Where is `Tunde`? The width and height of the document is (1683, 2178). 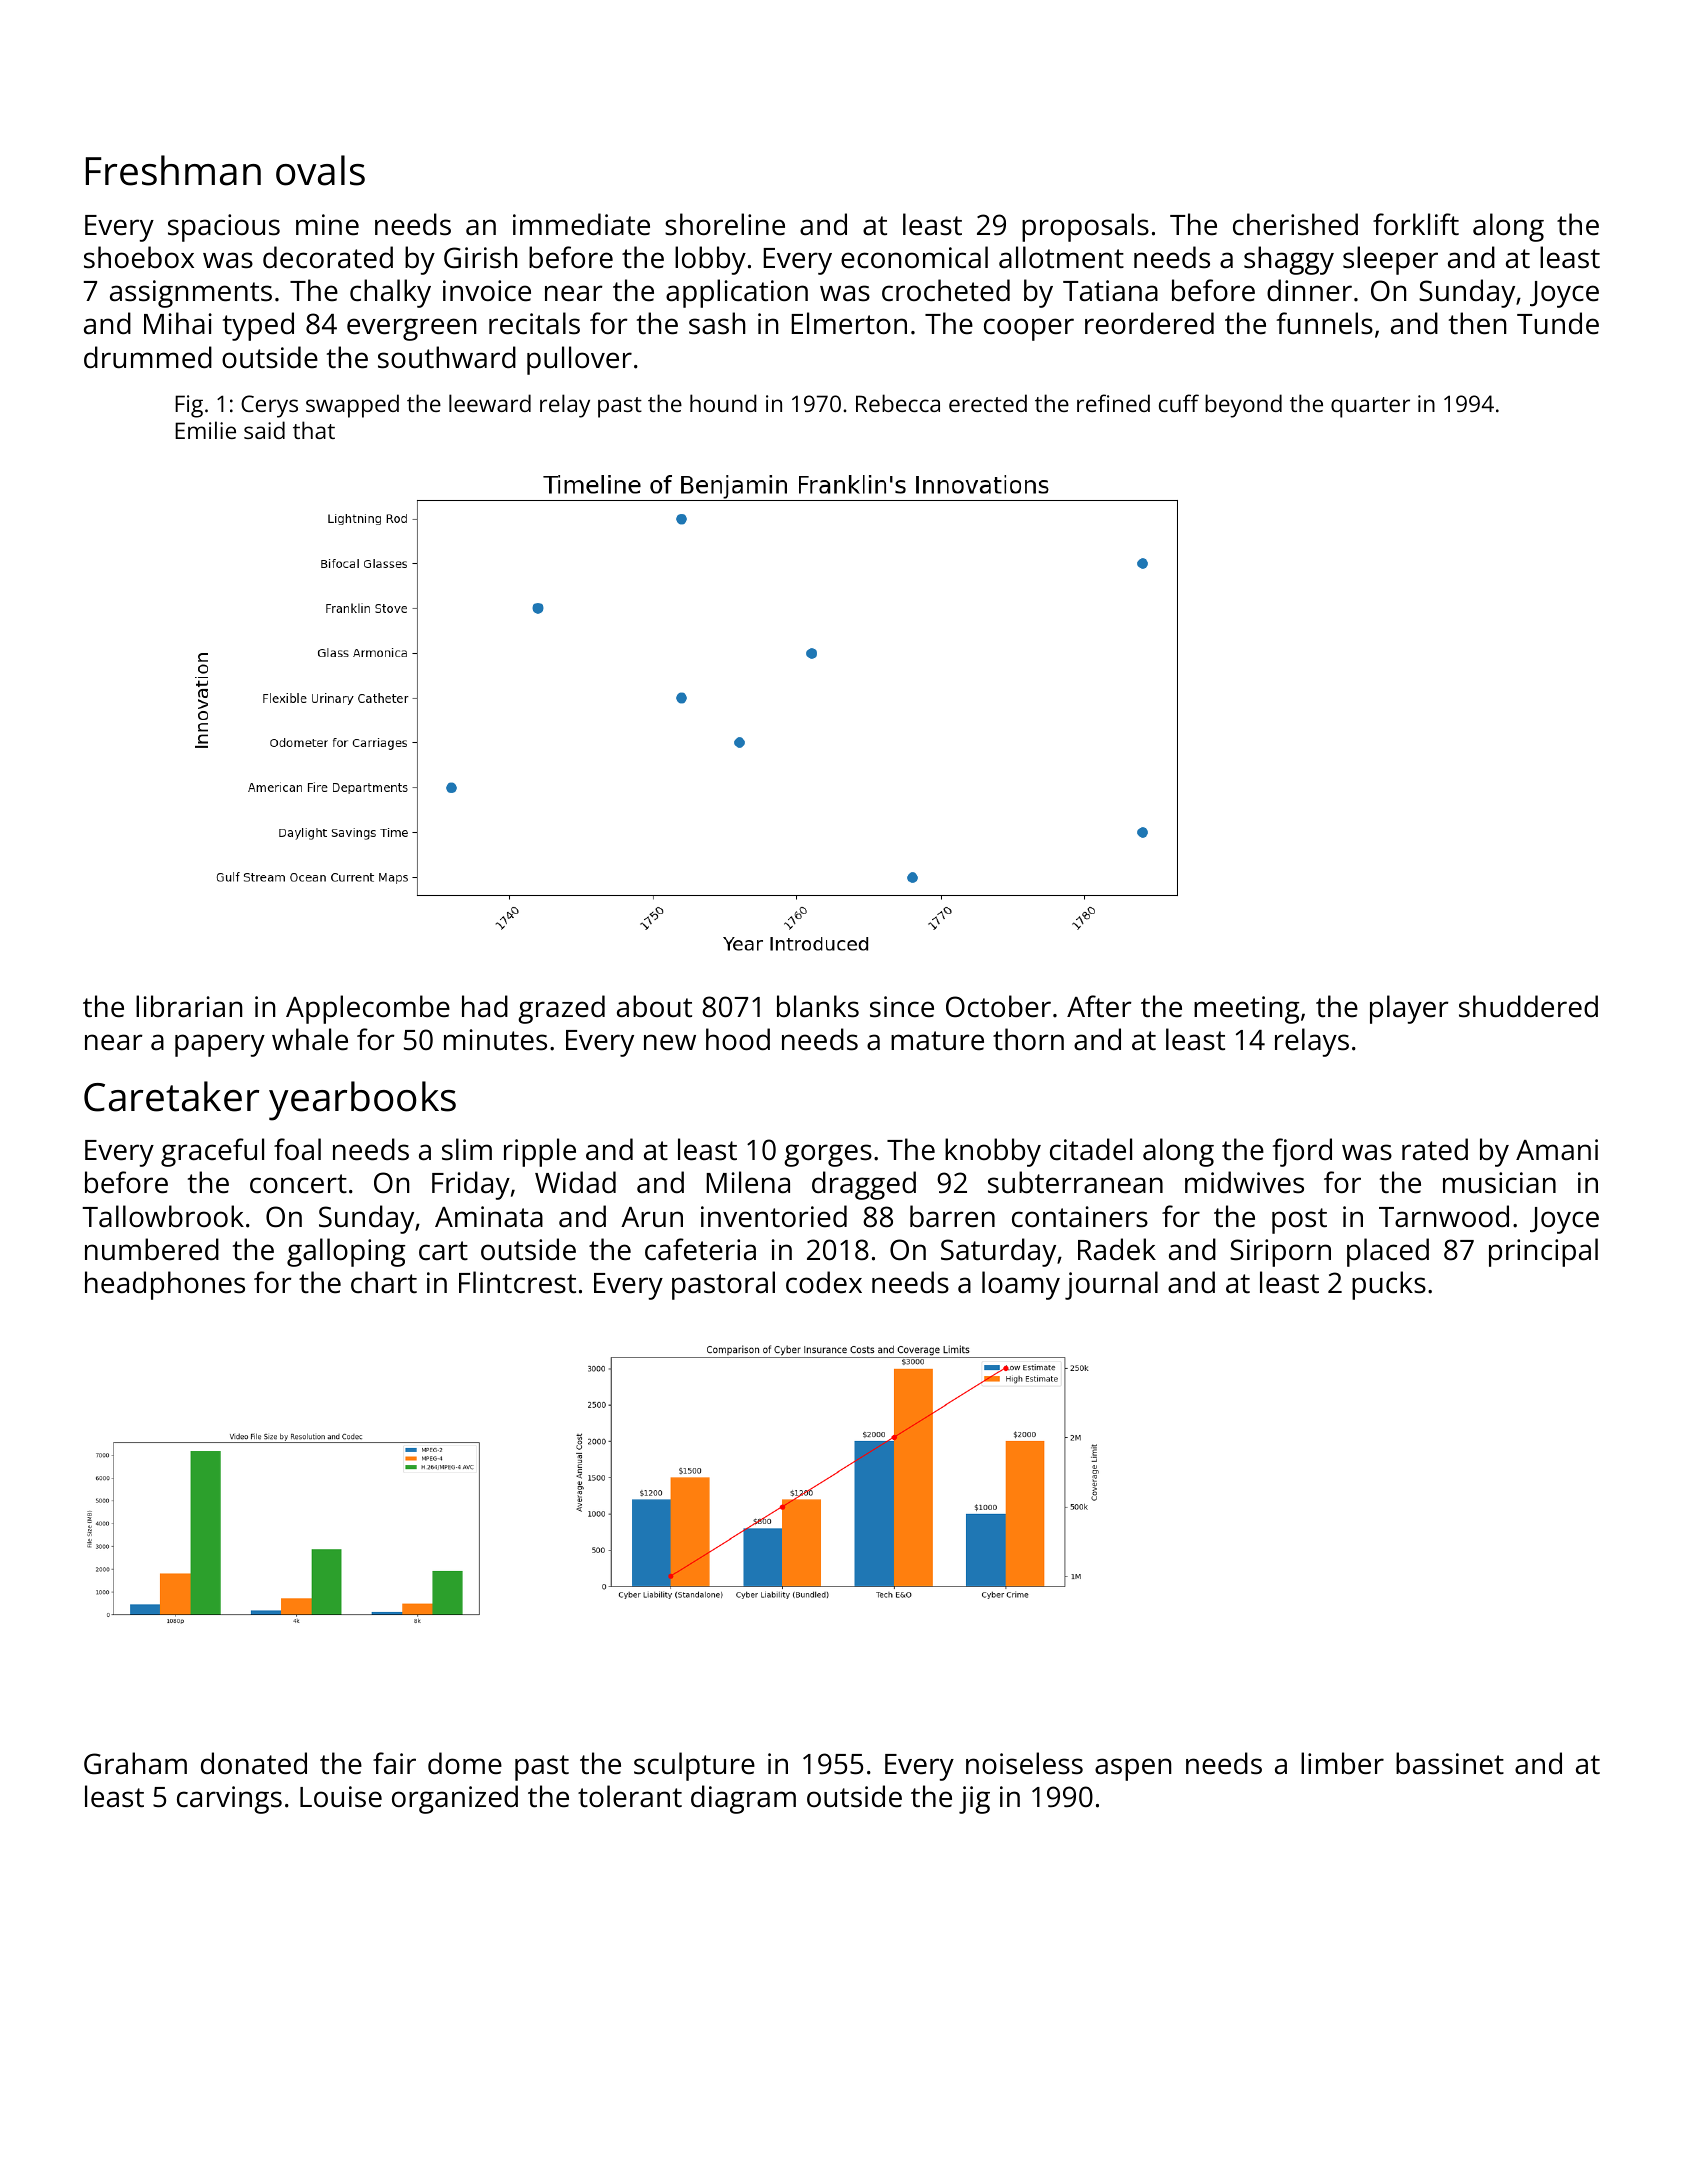
Tunde is located at coordinates (1558, 323).
